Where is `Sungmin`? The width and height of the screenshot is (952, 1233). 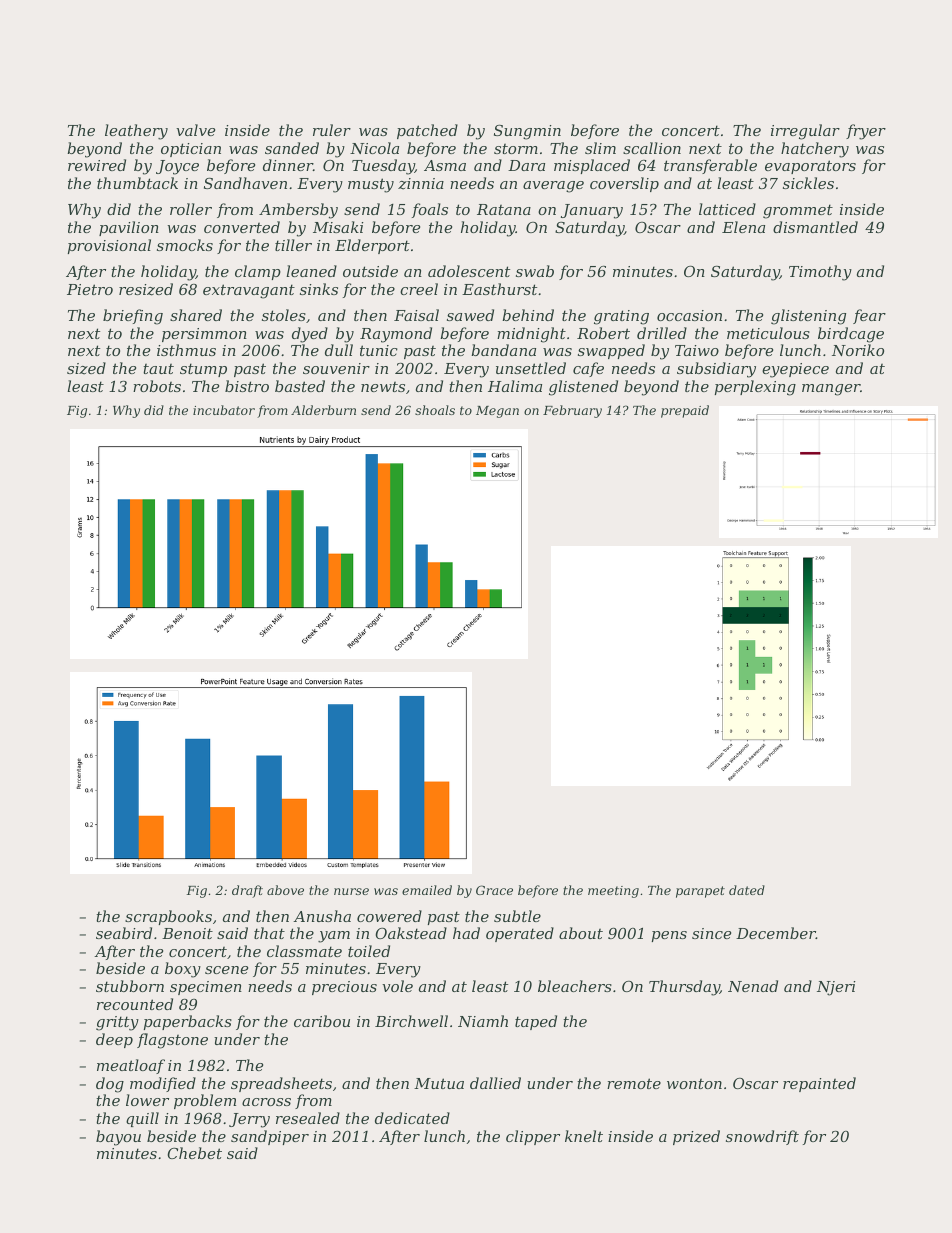 Sungmin is located at coordinates (527, 132).
